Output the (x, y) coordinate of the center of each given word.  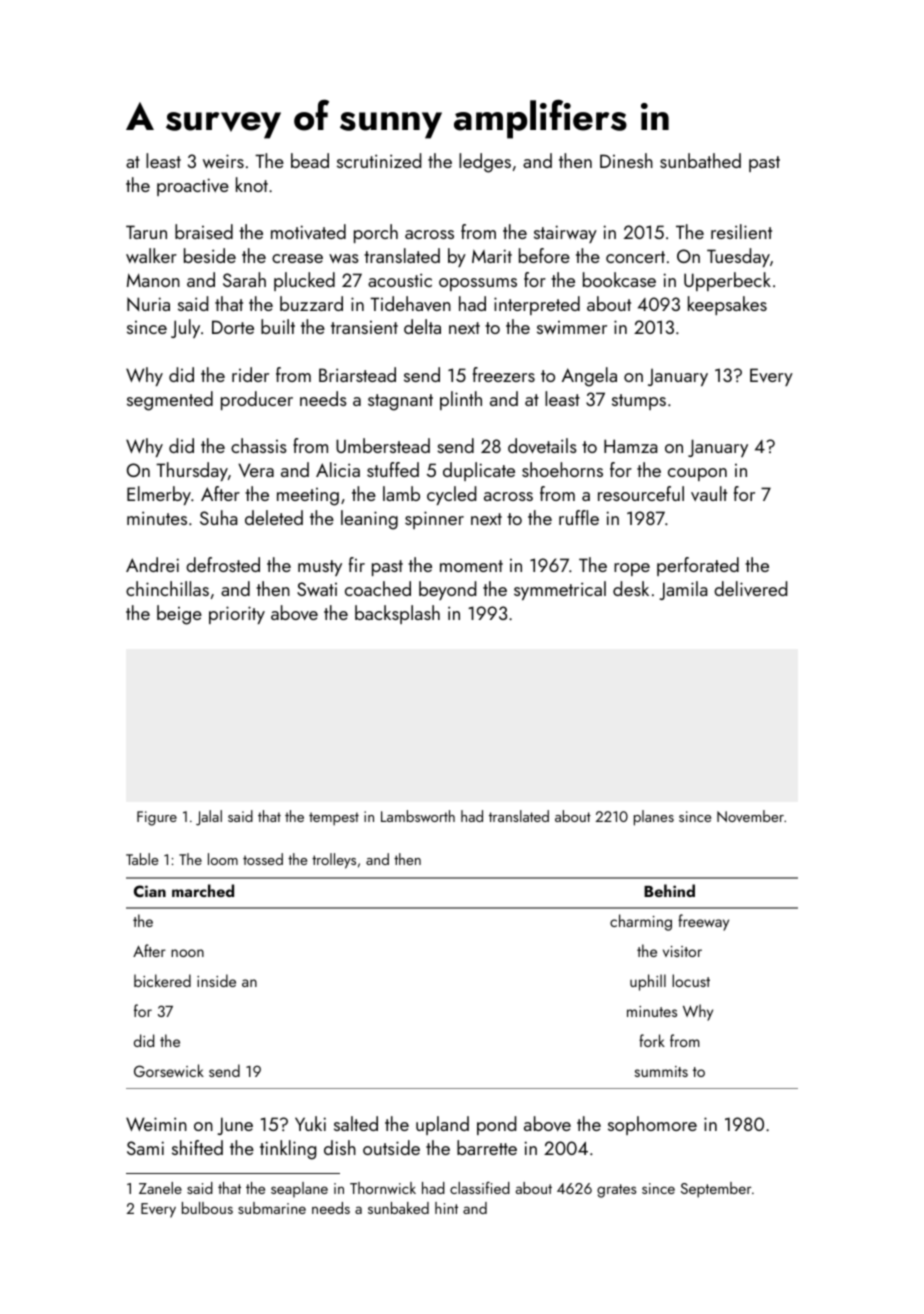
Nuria (148, 304)
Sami (145, 1148)
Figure (157, 818)
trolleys (334, 861)
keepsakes (727, 305)
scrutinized (379, 160)
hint (446, 1208)
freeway (703, 922)
